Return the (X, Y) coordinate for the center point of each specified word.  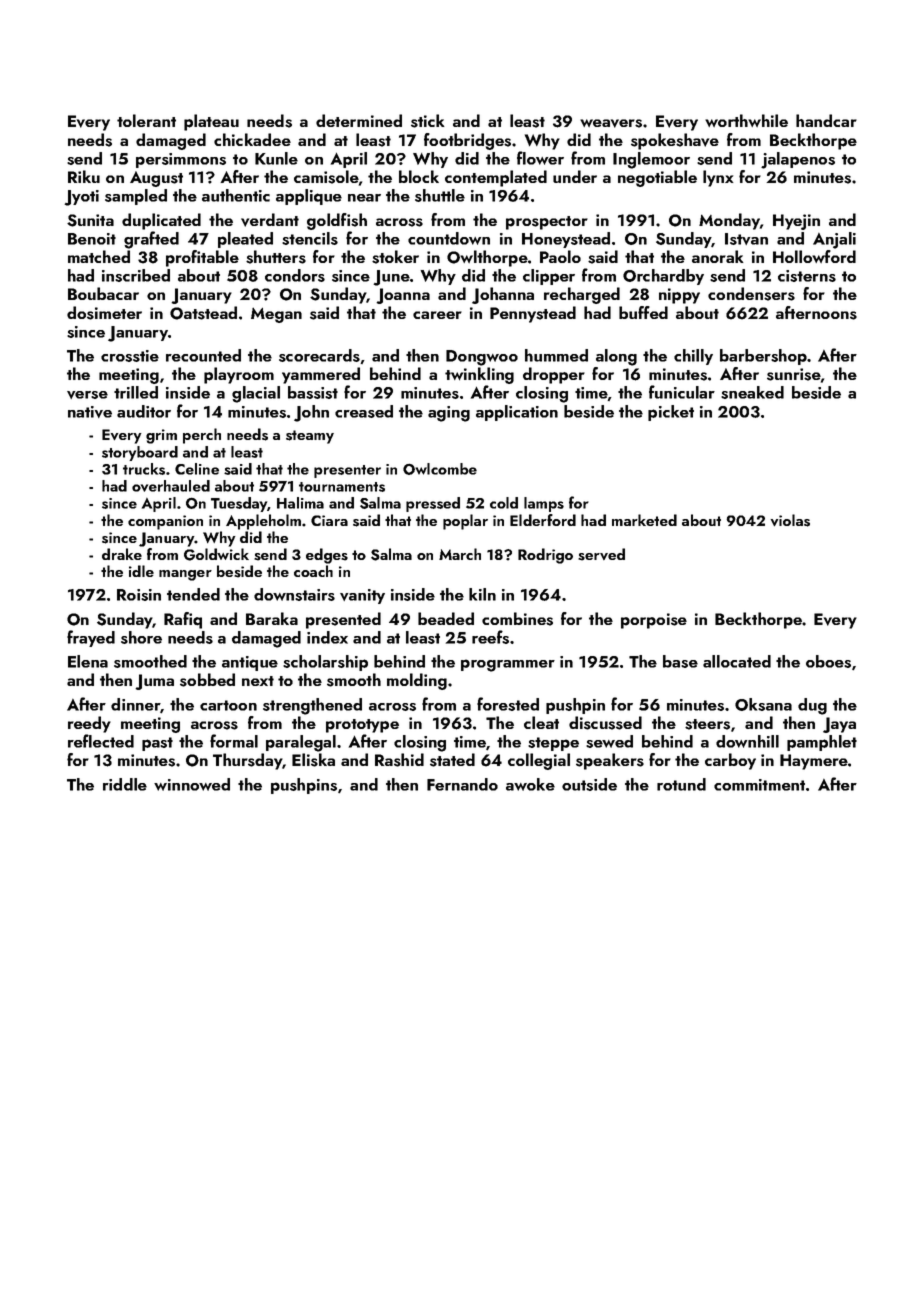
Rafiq (183, 620)
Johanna (503, 295)
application (517, 413)
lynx (718, 178)
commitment (759, 785)
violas (790, 520)
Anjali (834, 240)
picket (671, 413)
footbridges (467, 141)
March (460, 554)
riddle (125, 784)
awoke (530, 784)
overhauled (171, 486)
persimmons (181, 160)
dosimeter (104, 313)
